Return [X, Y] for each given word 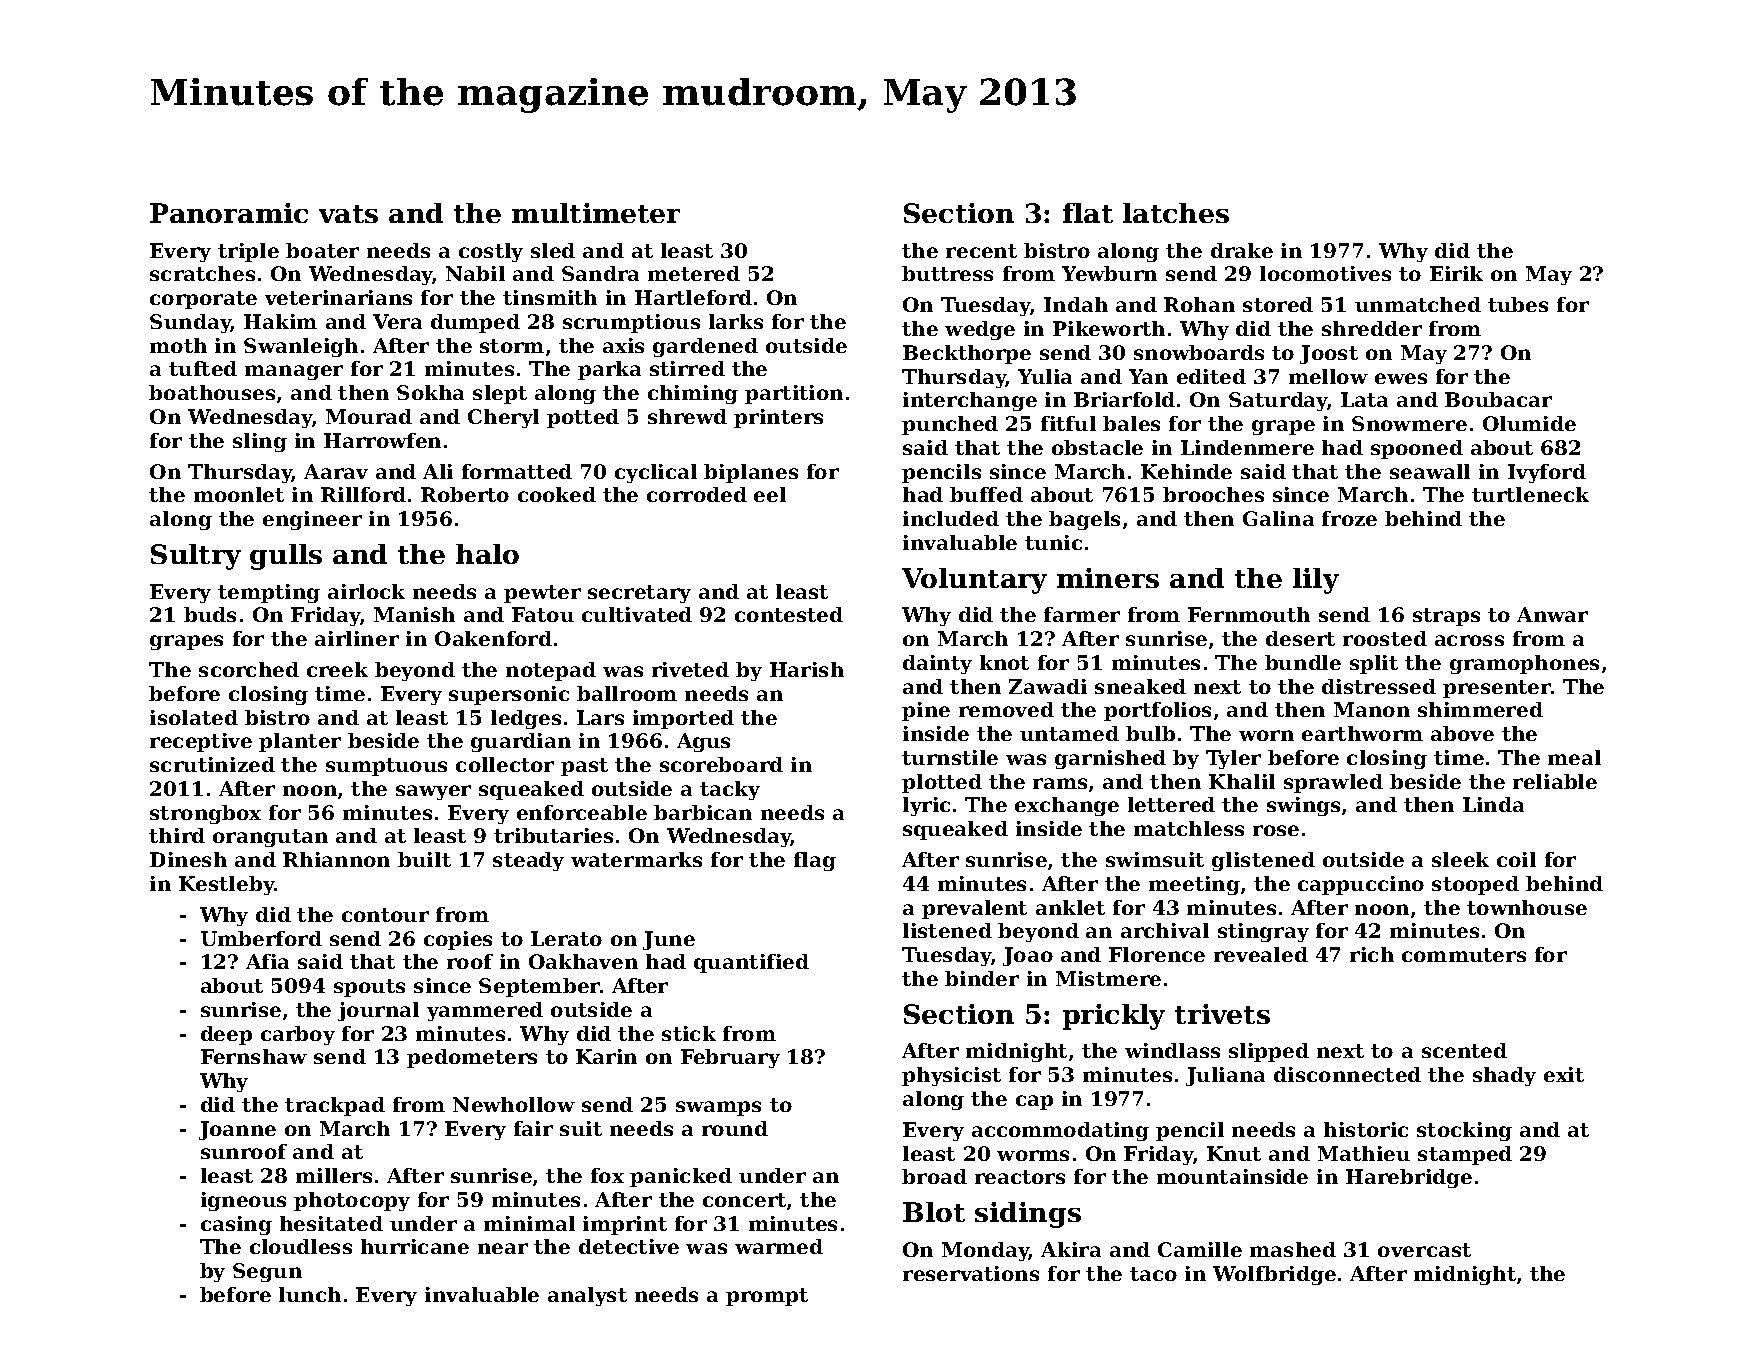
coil [1516, 859]
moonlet [239, 494]
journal [378, 1011]
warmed [779, 1246]
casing [236, 1225]
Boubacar [1498, 399]
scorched [249, 669]
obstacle [1097, 447]
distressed [1379, 686]
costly [491, 252]
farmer [1082, 614]
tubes [1518, 304]
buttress [947, 273]
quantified [751, 963]
